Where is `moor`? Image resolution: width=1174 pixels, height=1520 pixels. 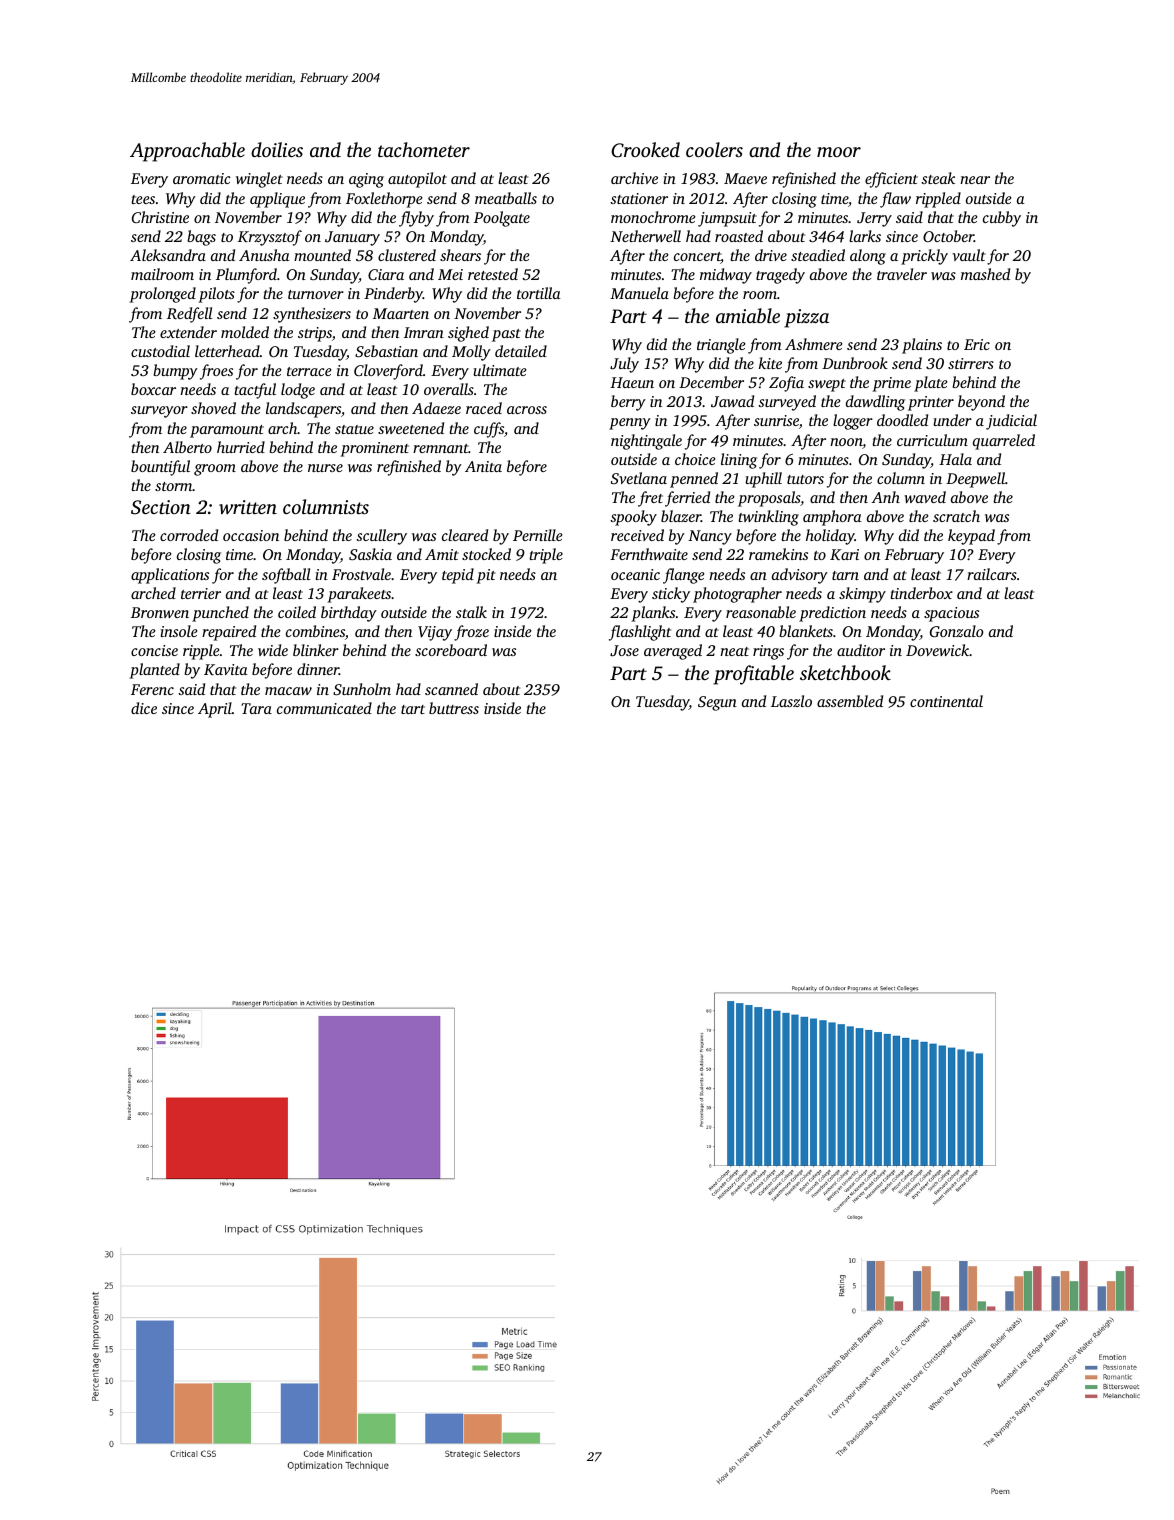
moor is located at coordinates (839, 152).
